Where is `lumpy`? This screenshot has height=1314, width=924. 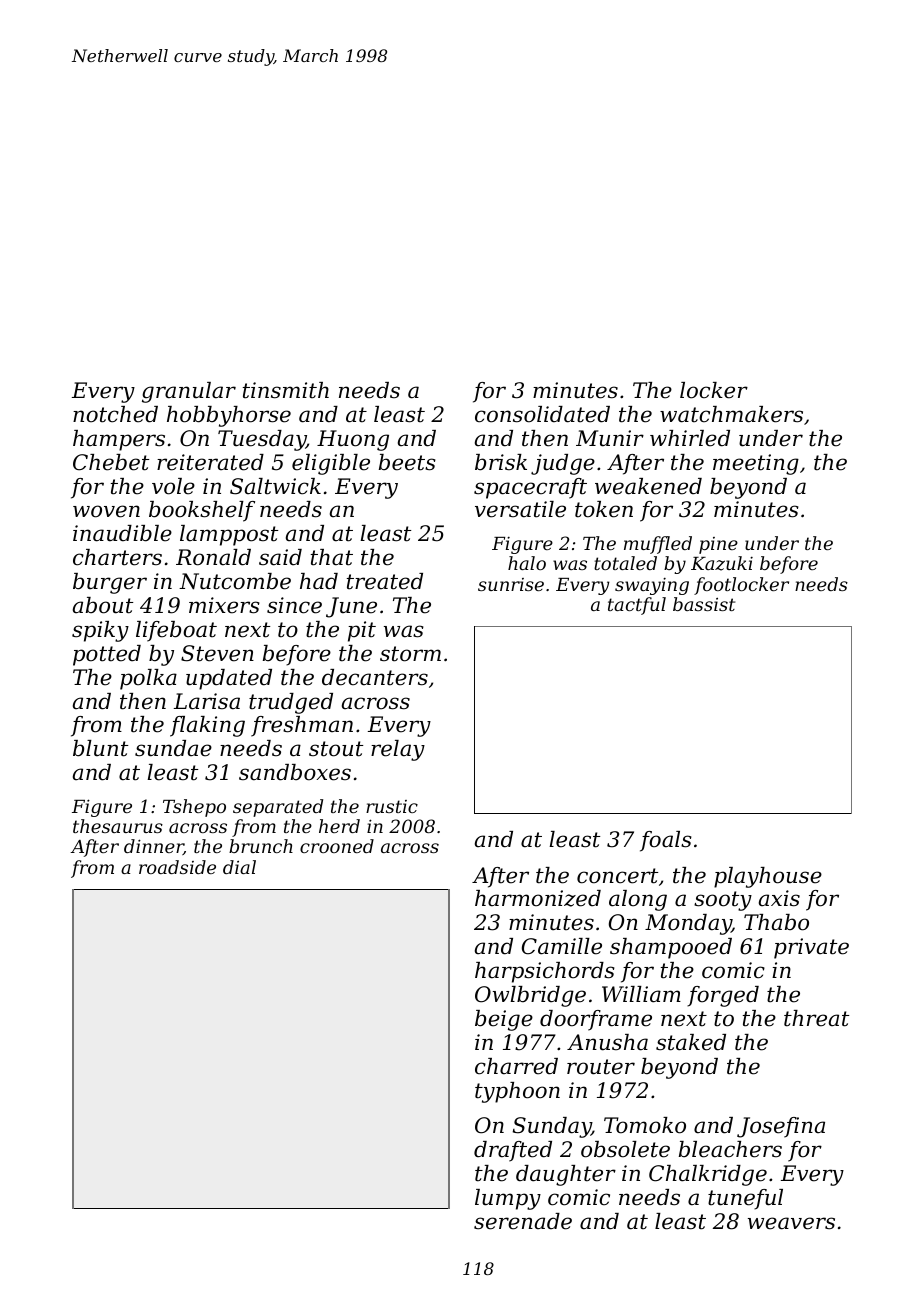 lumpy is located at coordinates (508, 1199).
